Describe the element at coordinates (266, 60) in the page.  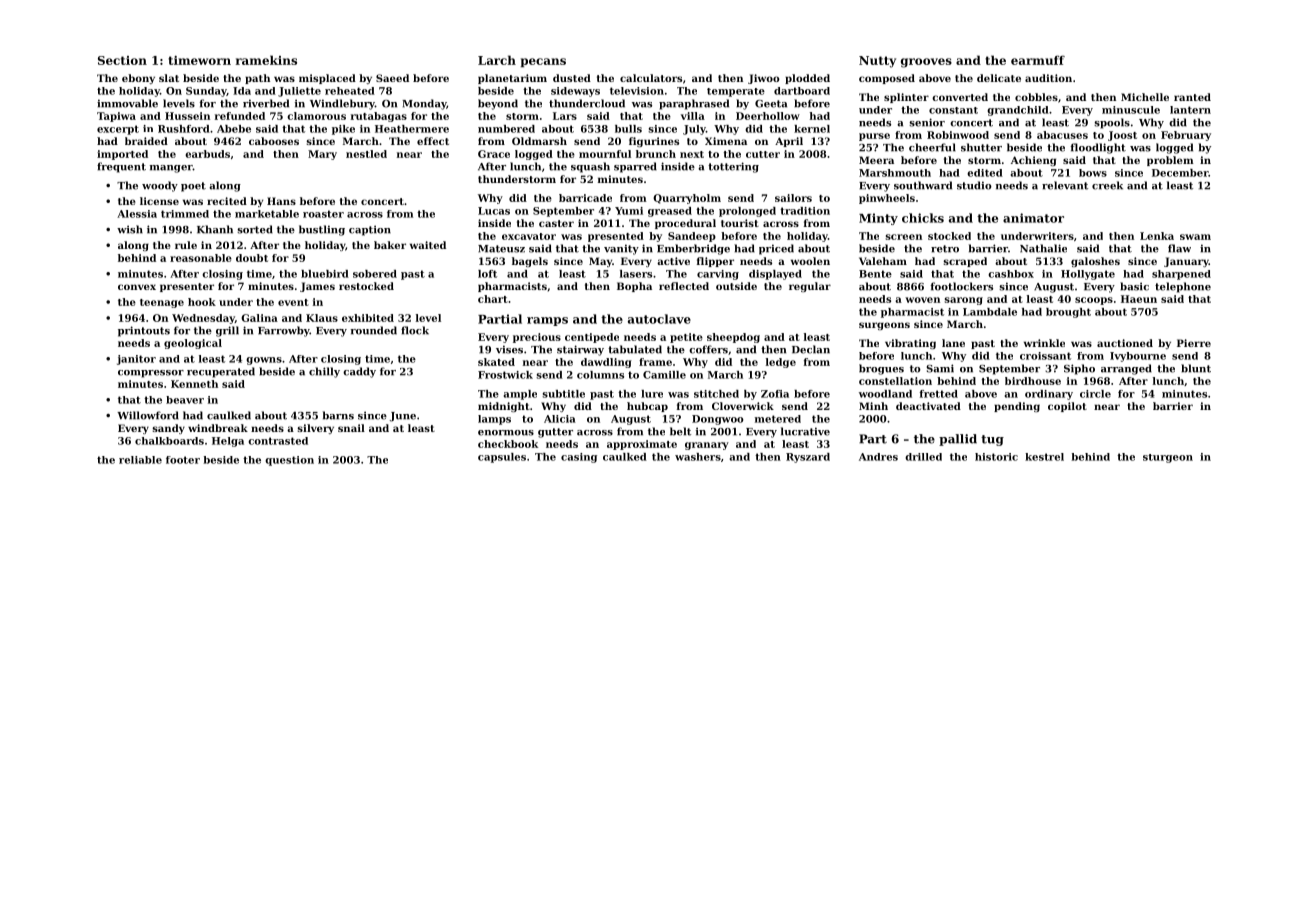
I see `ramekins` at that location.
